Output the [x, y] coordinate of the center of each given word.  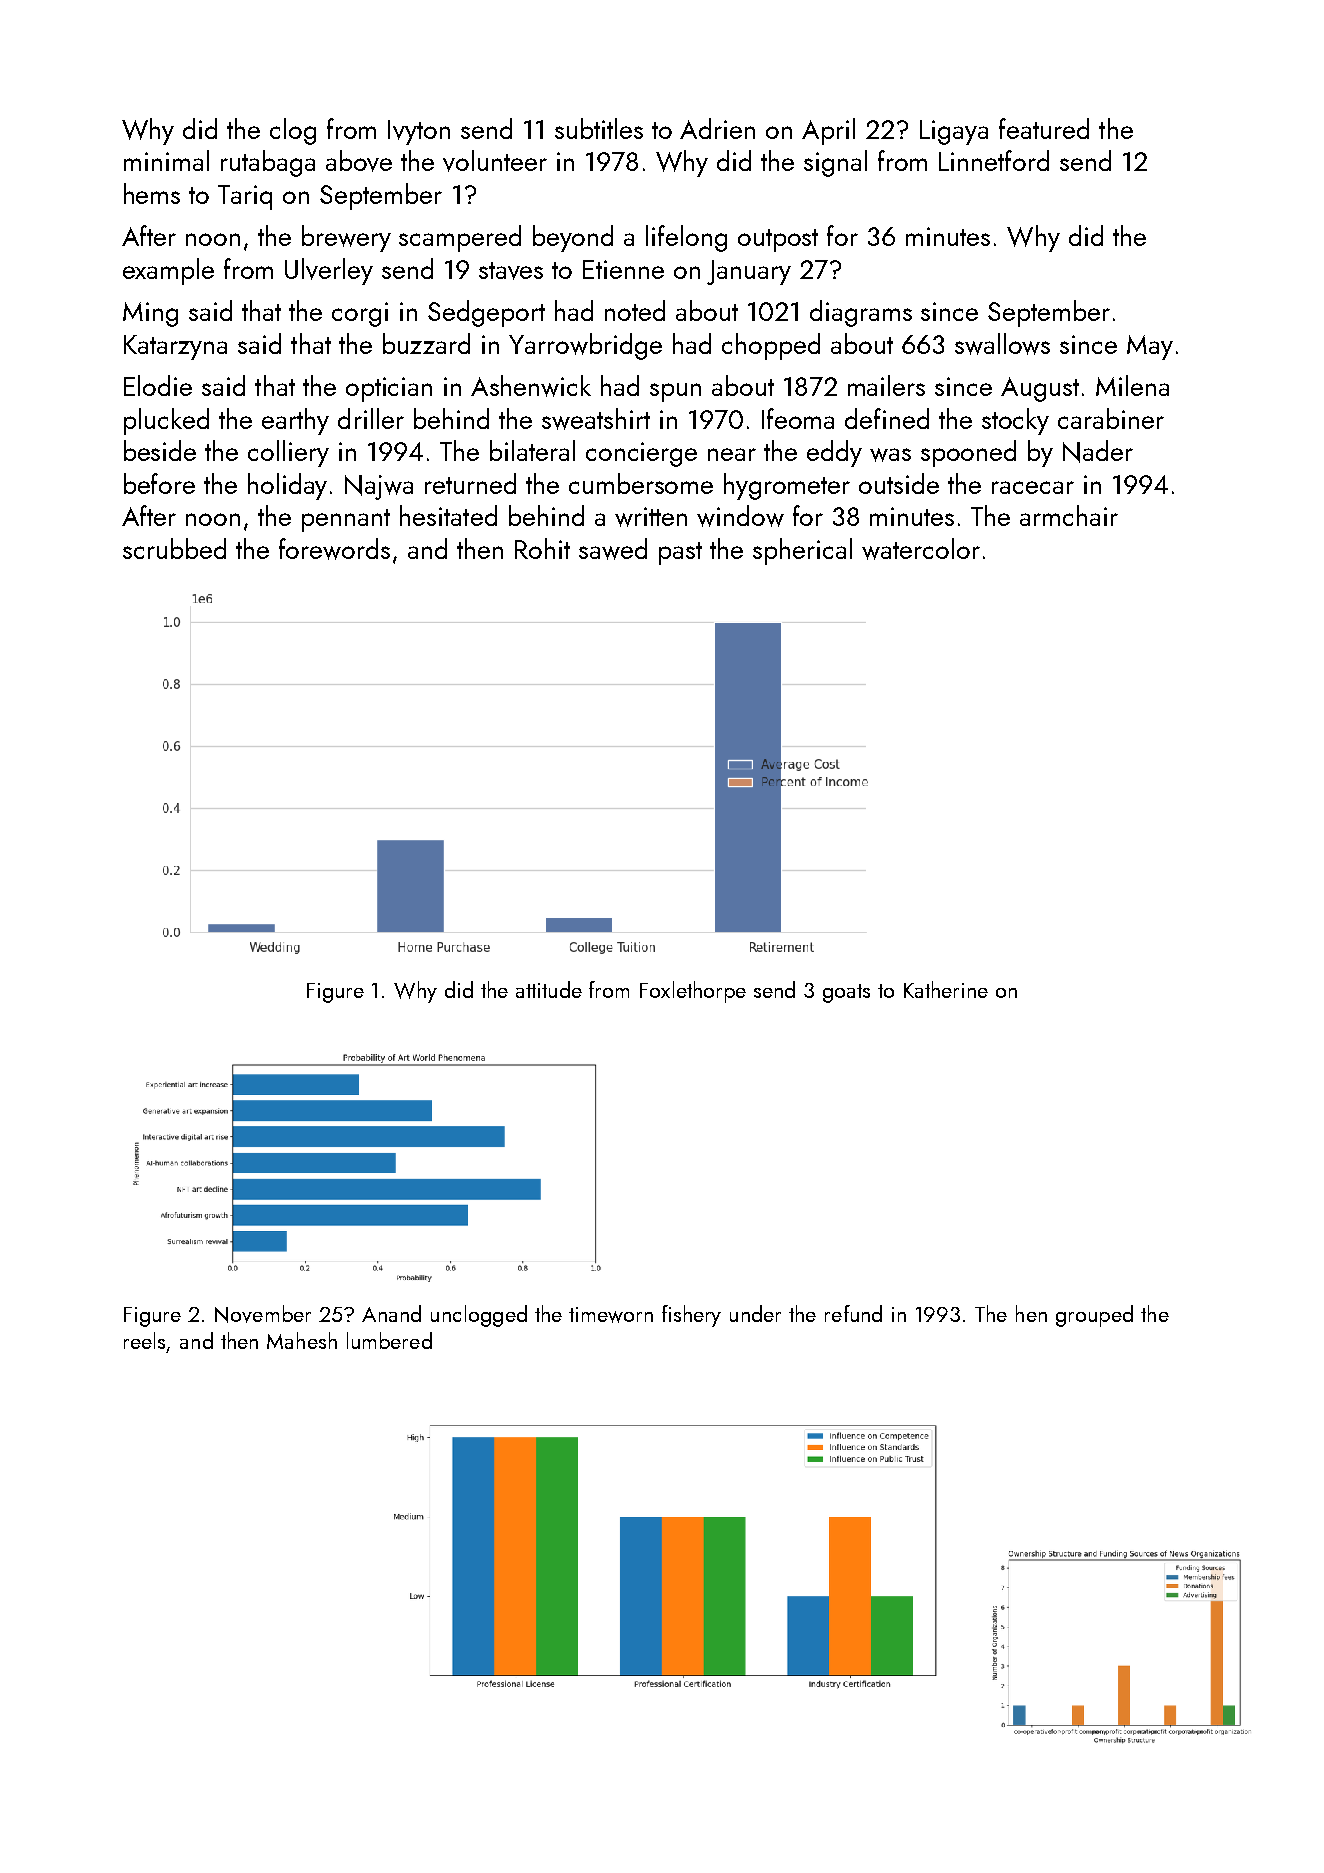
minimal [166, 160]
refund [853, 1313]
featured [1044, 128]
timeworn [611, 1315]
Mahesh [302, 1340]
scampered [460, 238]
